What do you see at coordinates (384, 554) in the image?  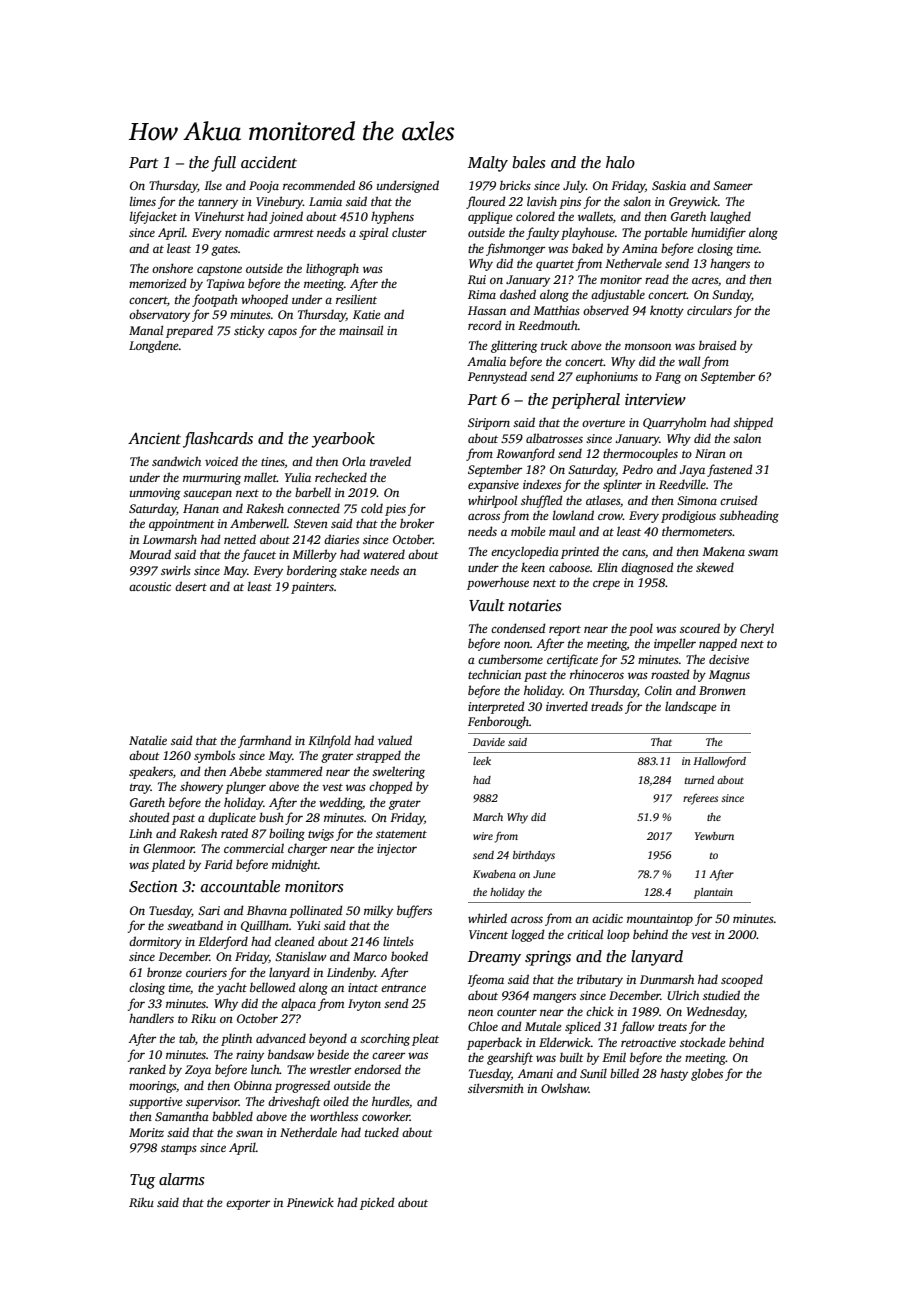 I see `watered` at bounding box center [384, 554].
